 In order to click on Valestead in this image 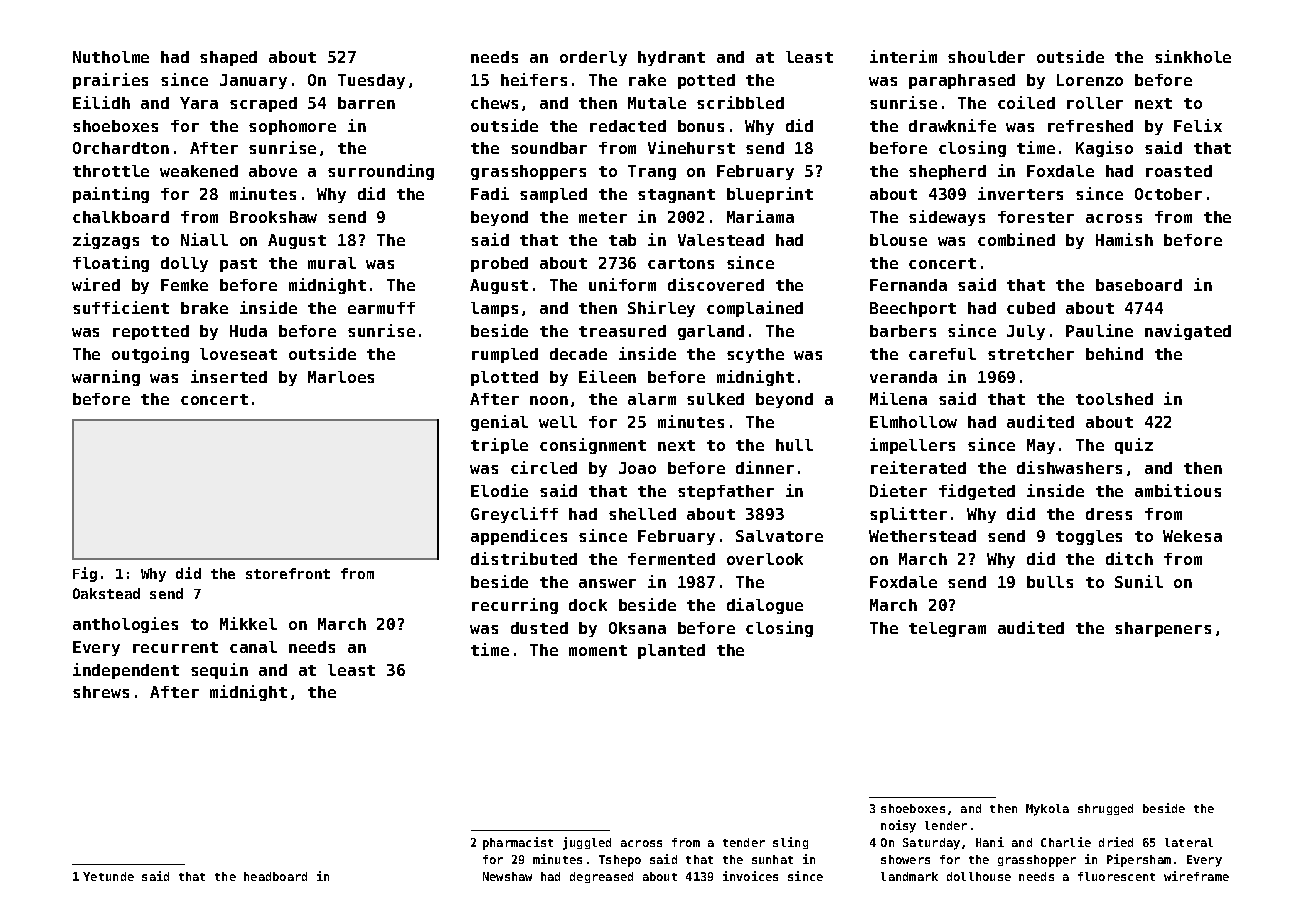, I will do `click(721, 240)`.
